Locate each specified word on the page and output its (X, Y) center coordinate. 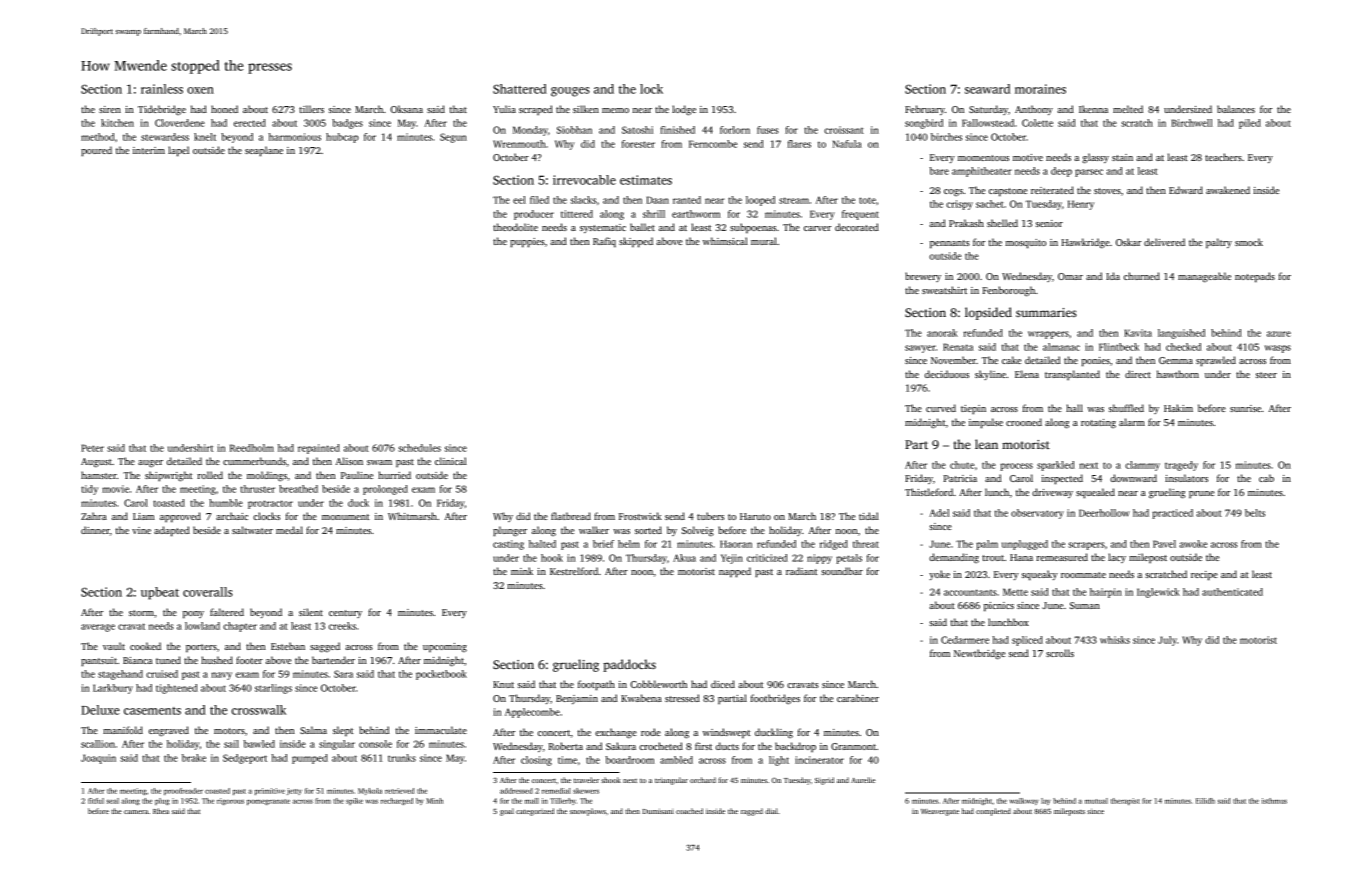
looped (760, 201)
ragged (752, 812)
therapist (1125, 801)
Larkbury (113, 689)
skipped (636, 242)
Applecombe (532, 713)
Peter (92, 448)
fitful (96, 801)
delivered (1164, 242)
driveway (1052, 493)
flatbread (571, 516)
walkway (1024, 801)
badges (347, 124)
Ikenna (1093, 109)
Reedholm (252, 448)
